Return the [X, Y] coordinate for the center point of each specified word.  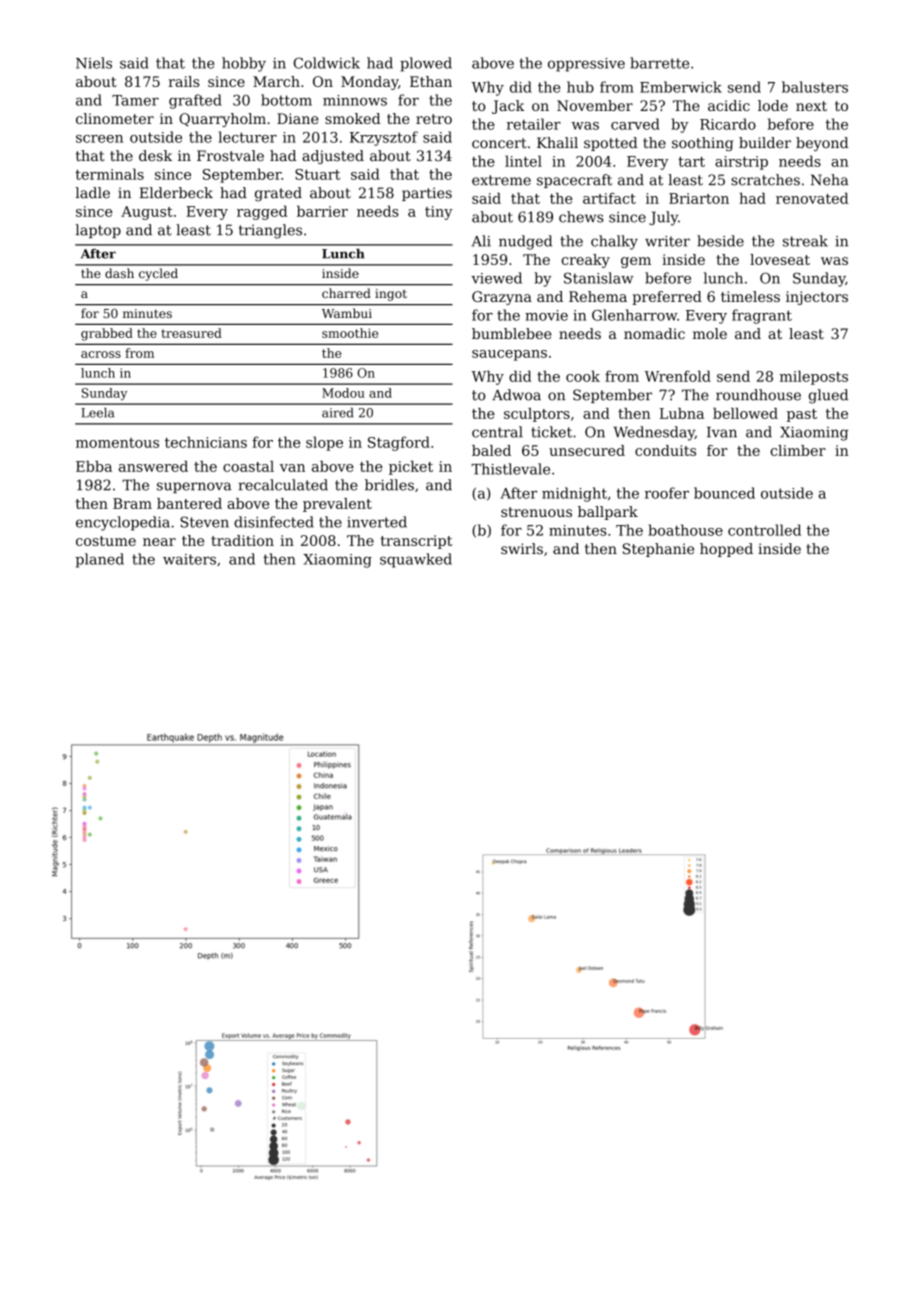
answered [153, 466]
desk [155, 155]
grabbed [107, 334]
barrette [659, 63]
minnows [355, 100]
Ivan [722, 432]
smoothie [350, 333]
